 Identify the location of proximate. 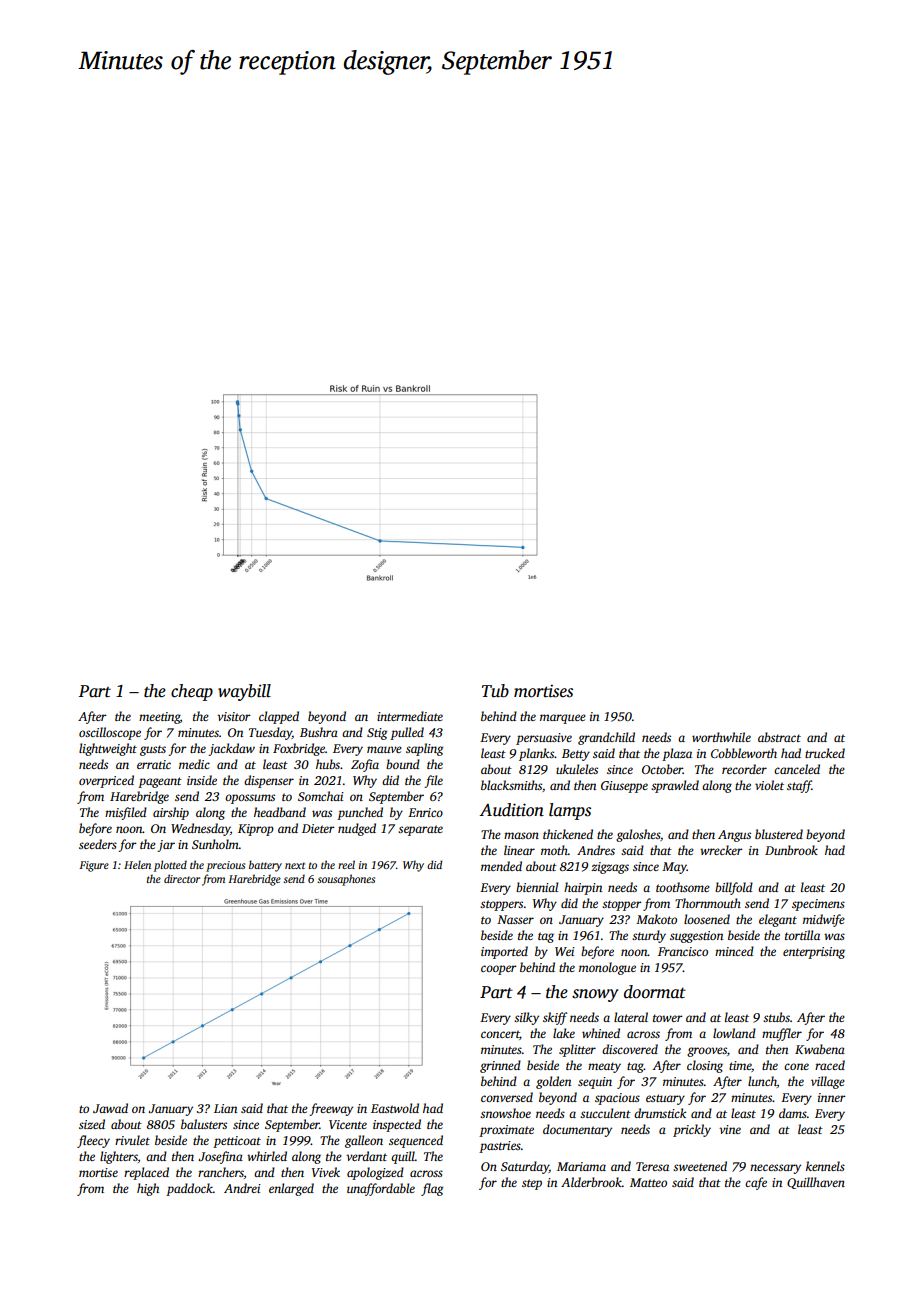
(506, 1131).
